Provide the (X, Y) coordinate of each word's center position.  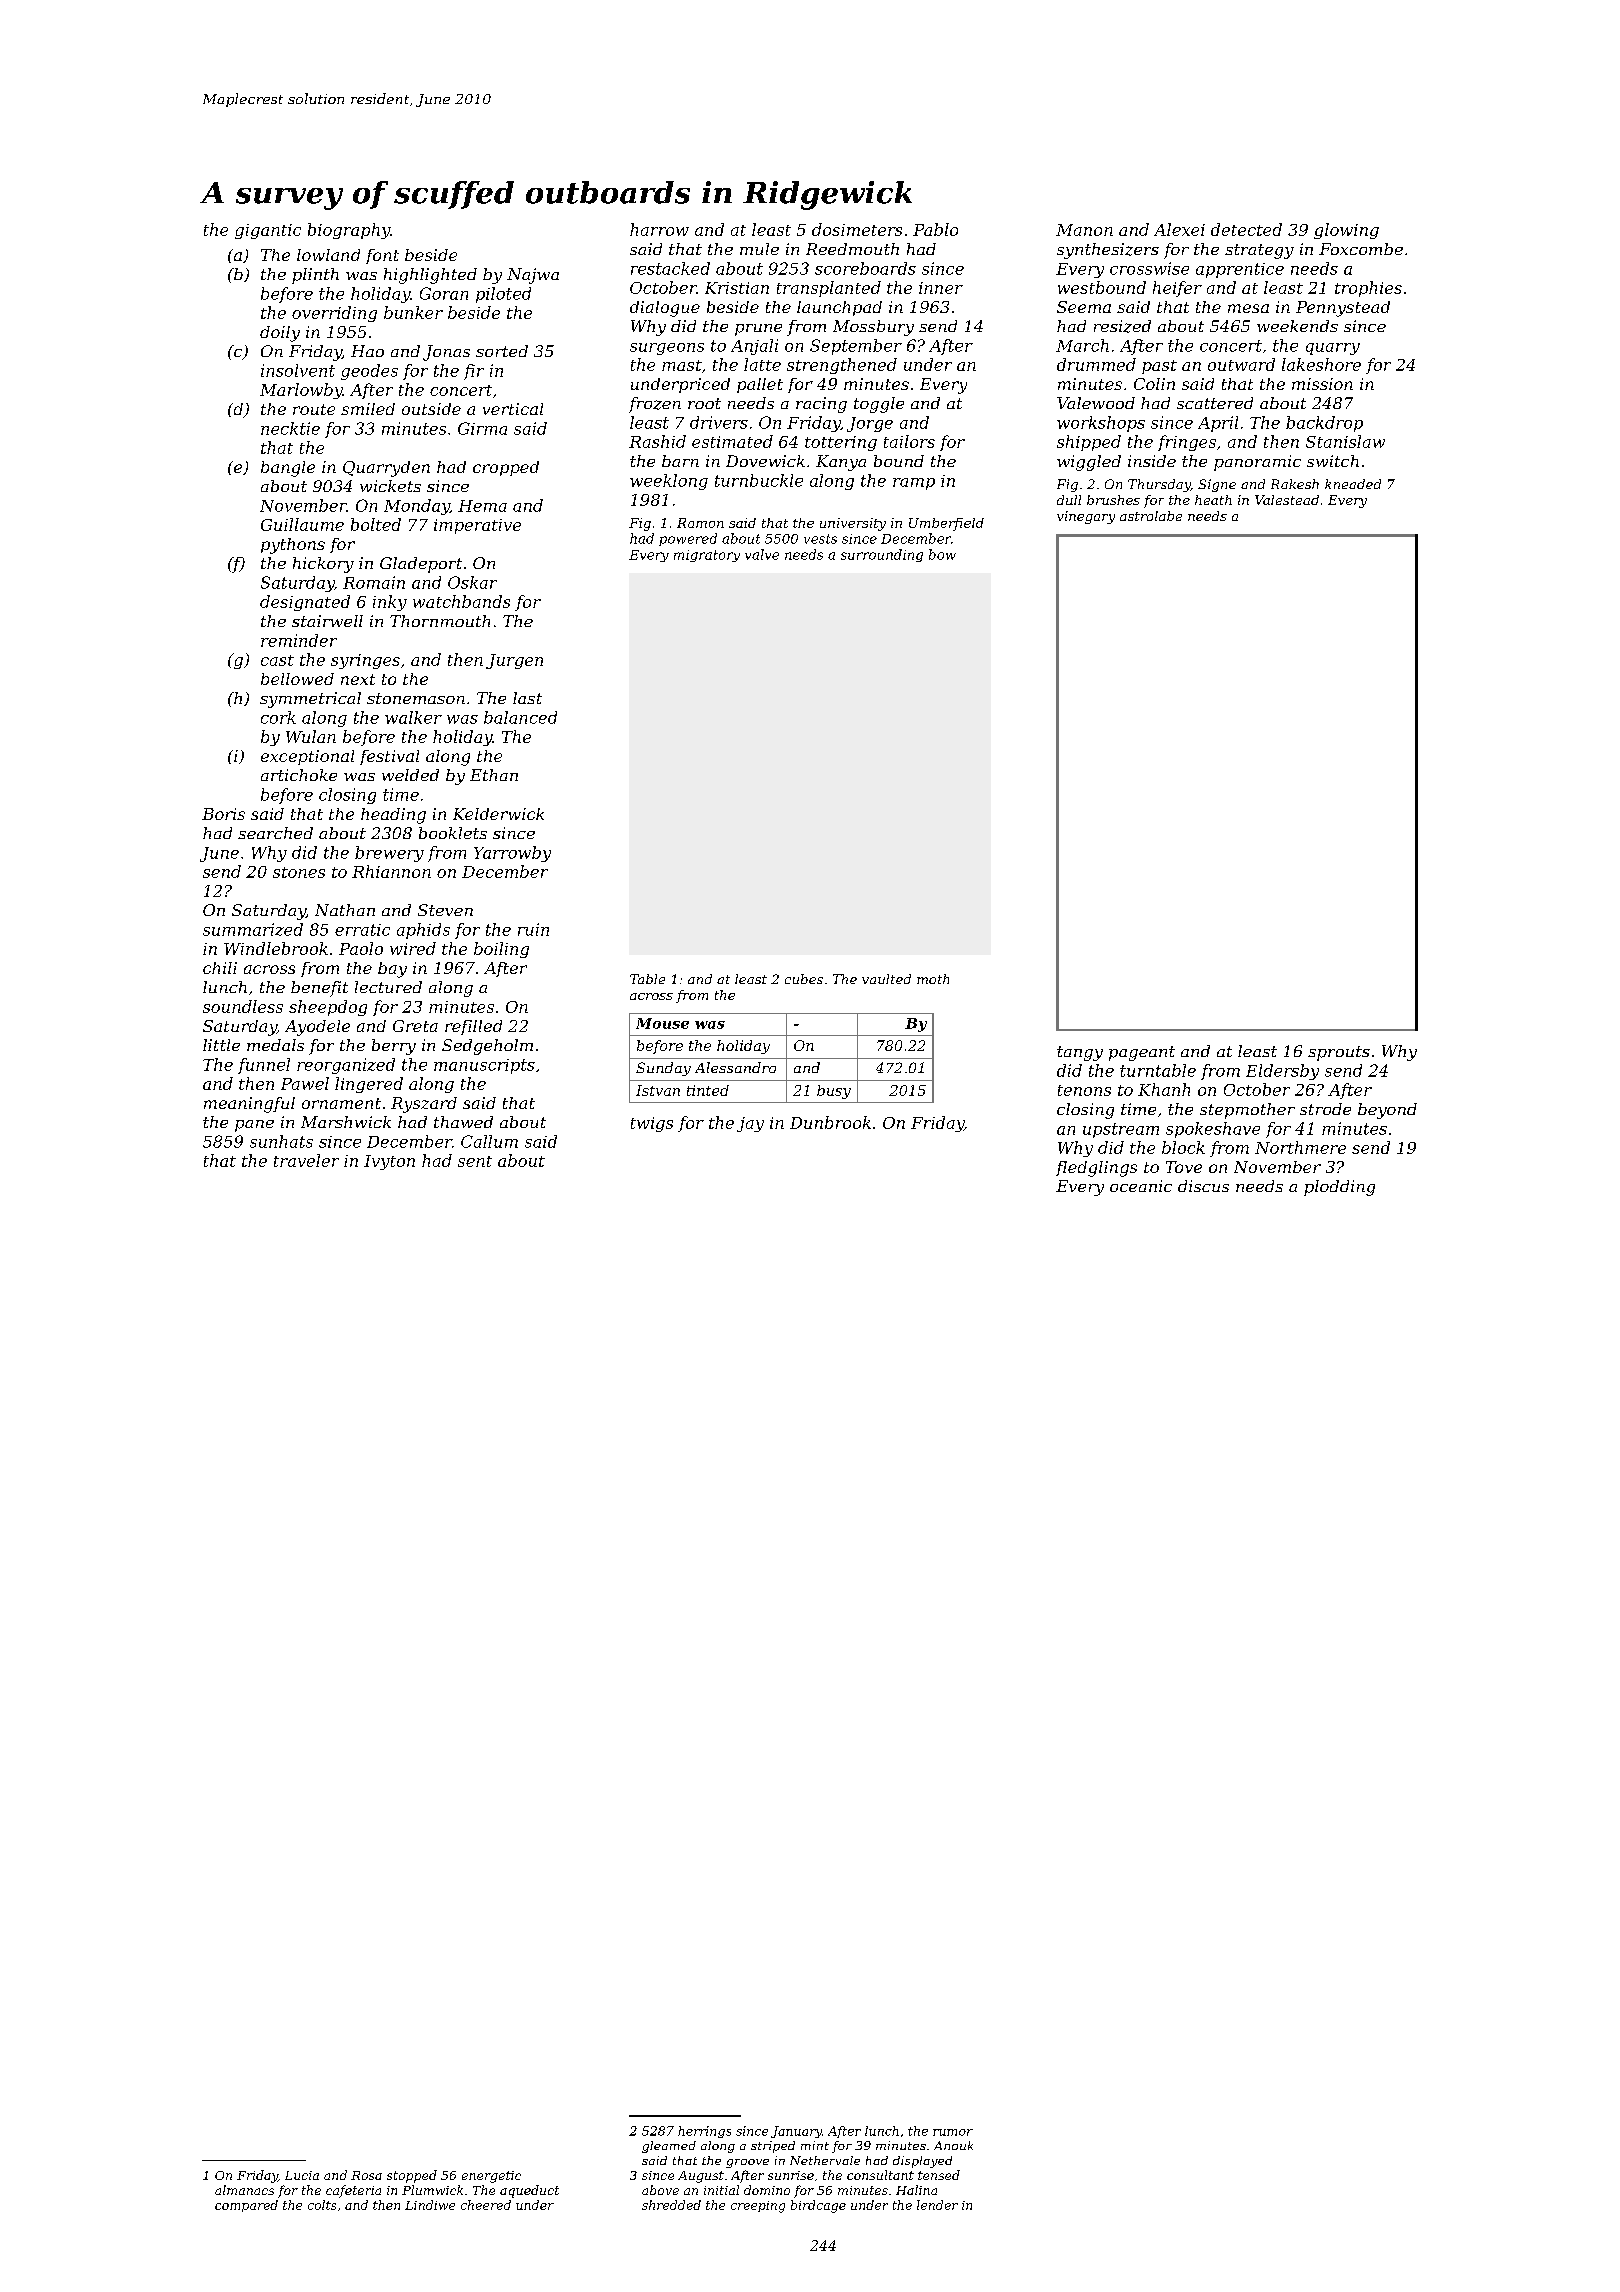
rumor (953, 2132)
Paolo (361, 948)
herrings (704, 2132)
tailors (909, 441)
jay (750, 1124)
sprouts (1339, 1053)
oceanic (1141, 1186)
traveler (306, 1160)
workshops (1101, 424)
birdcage (818, 2206)
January (796, 2132)
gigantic (268, 231)
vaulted (886, 979)
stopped (412, 2176)
